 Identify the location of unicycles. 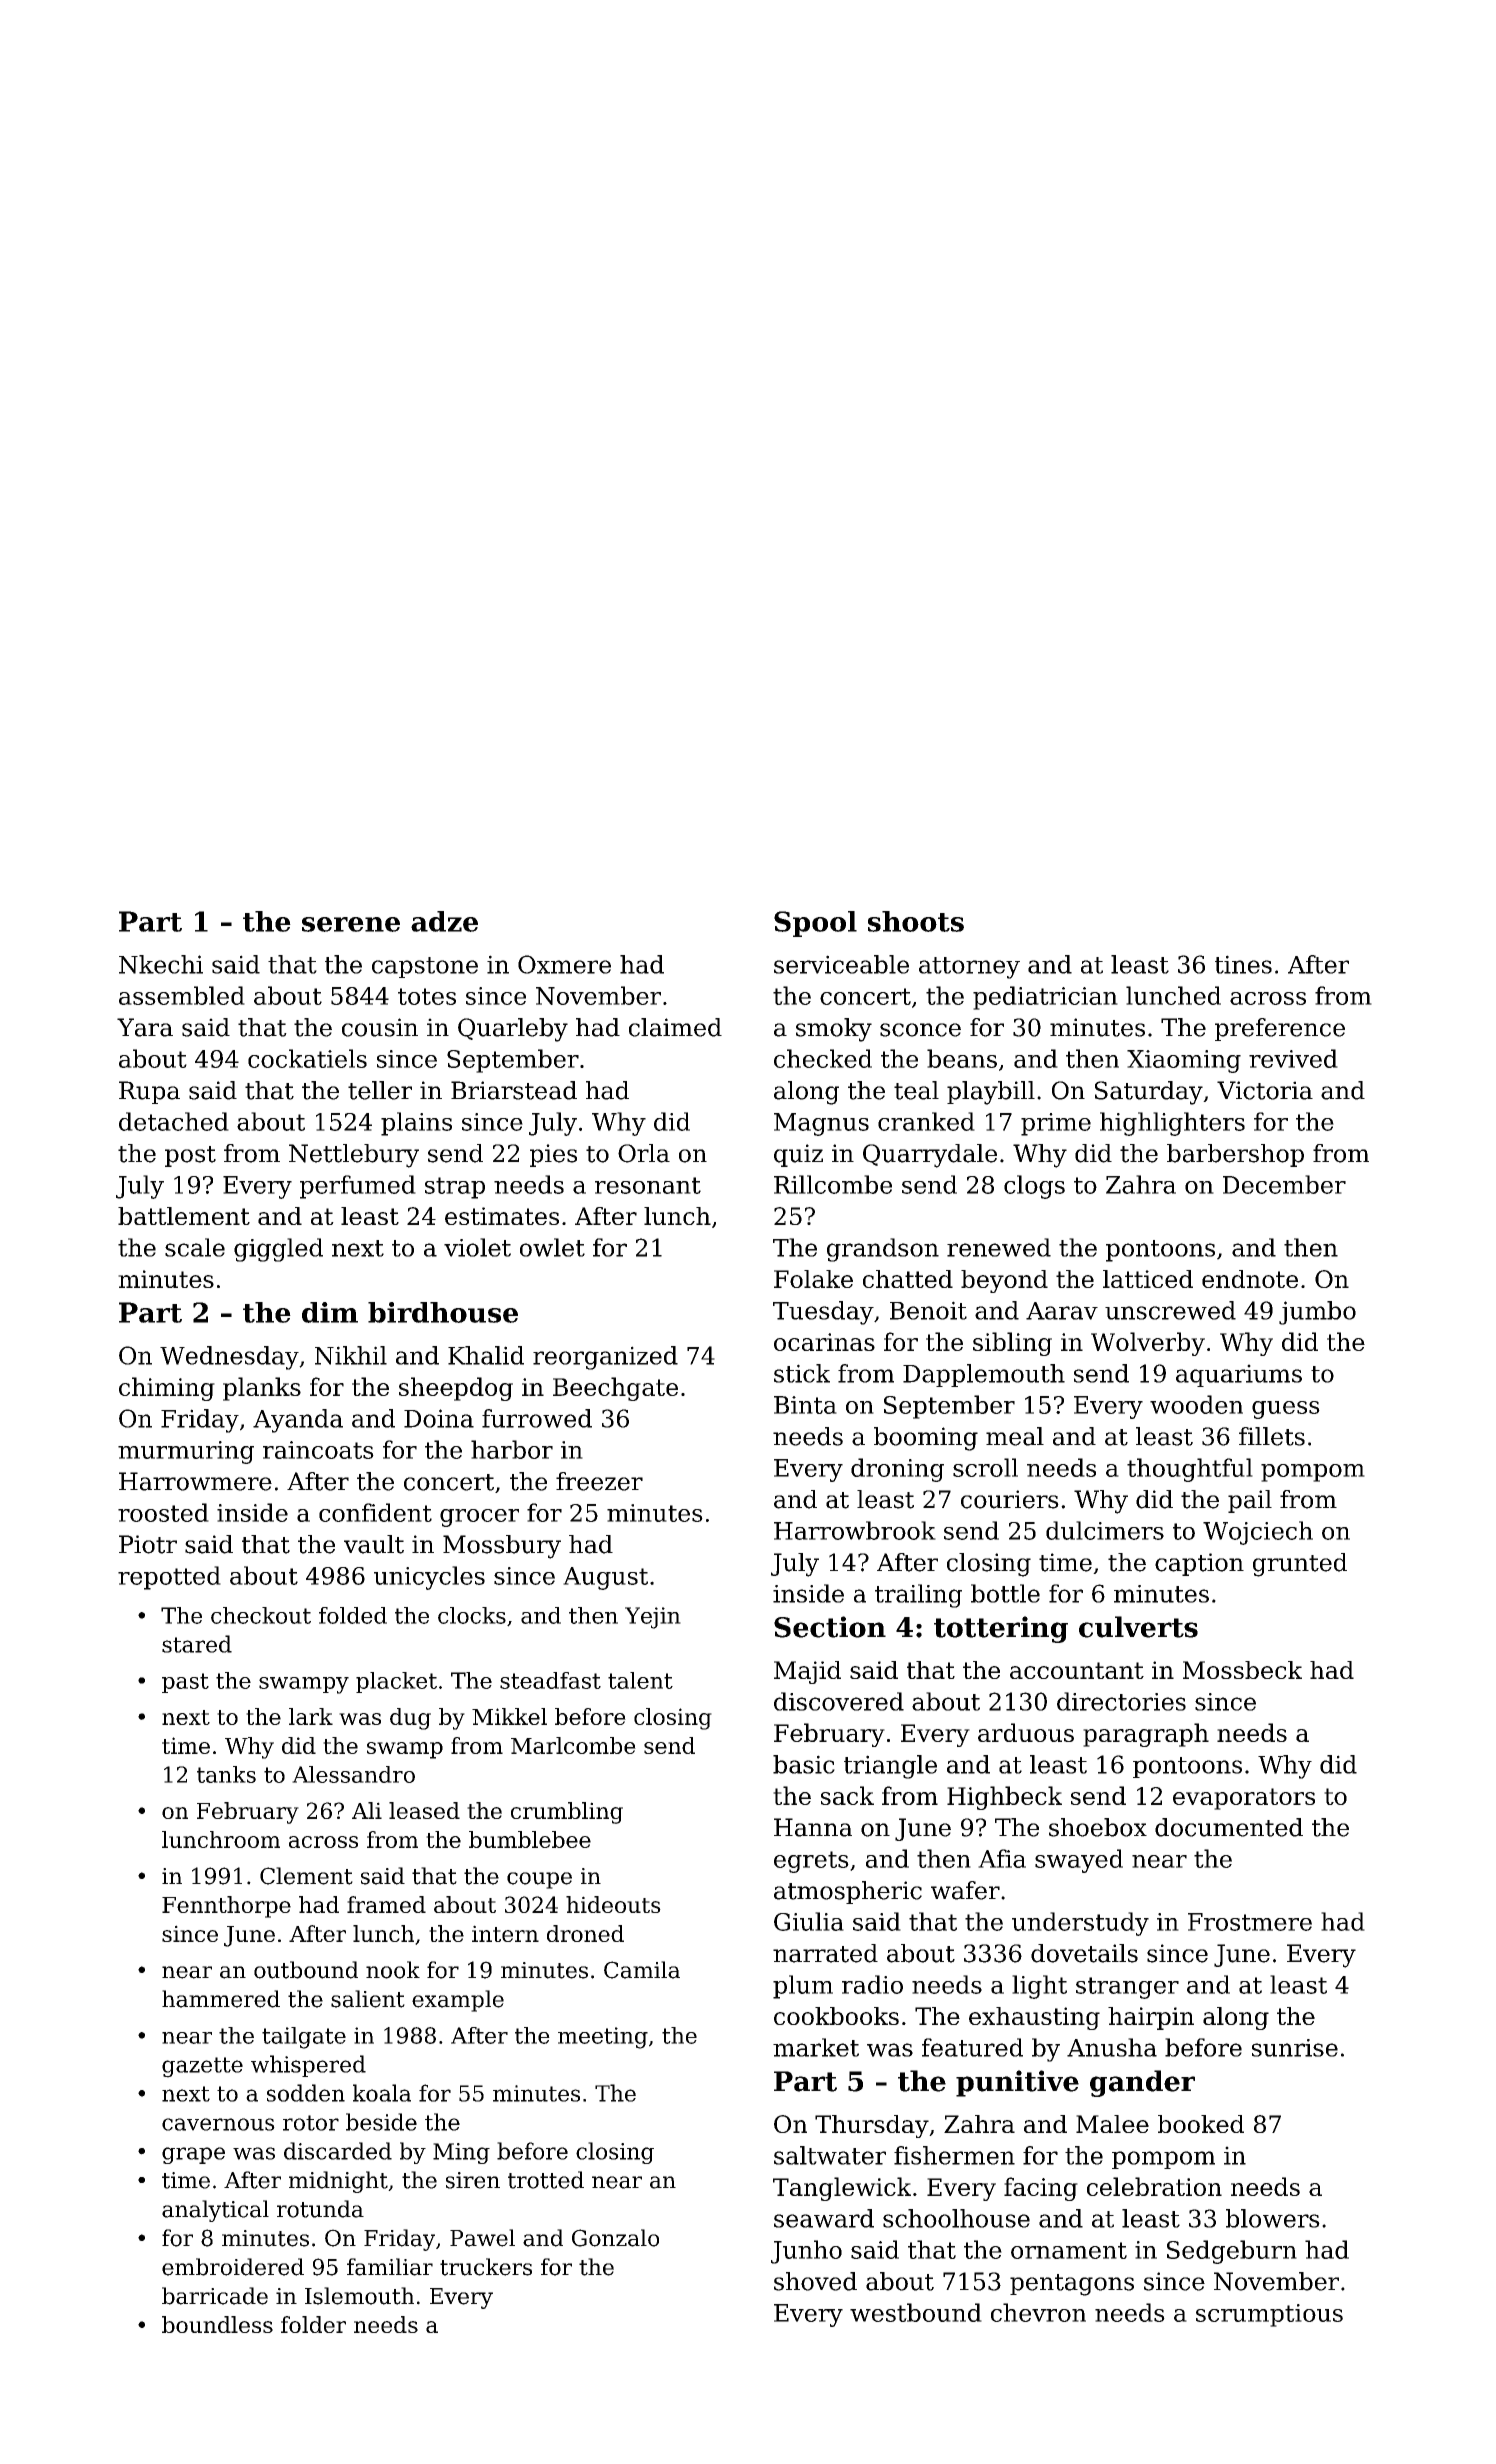
(429, 1578).
